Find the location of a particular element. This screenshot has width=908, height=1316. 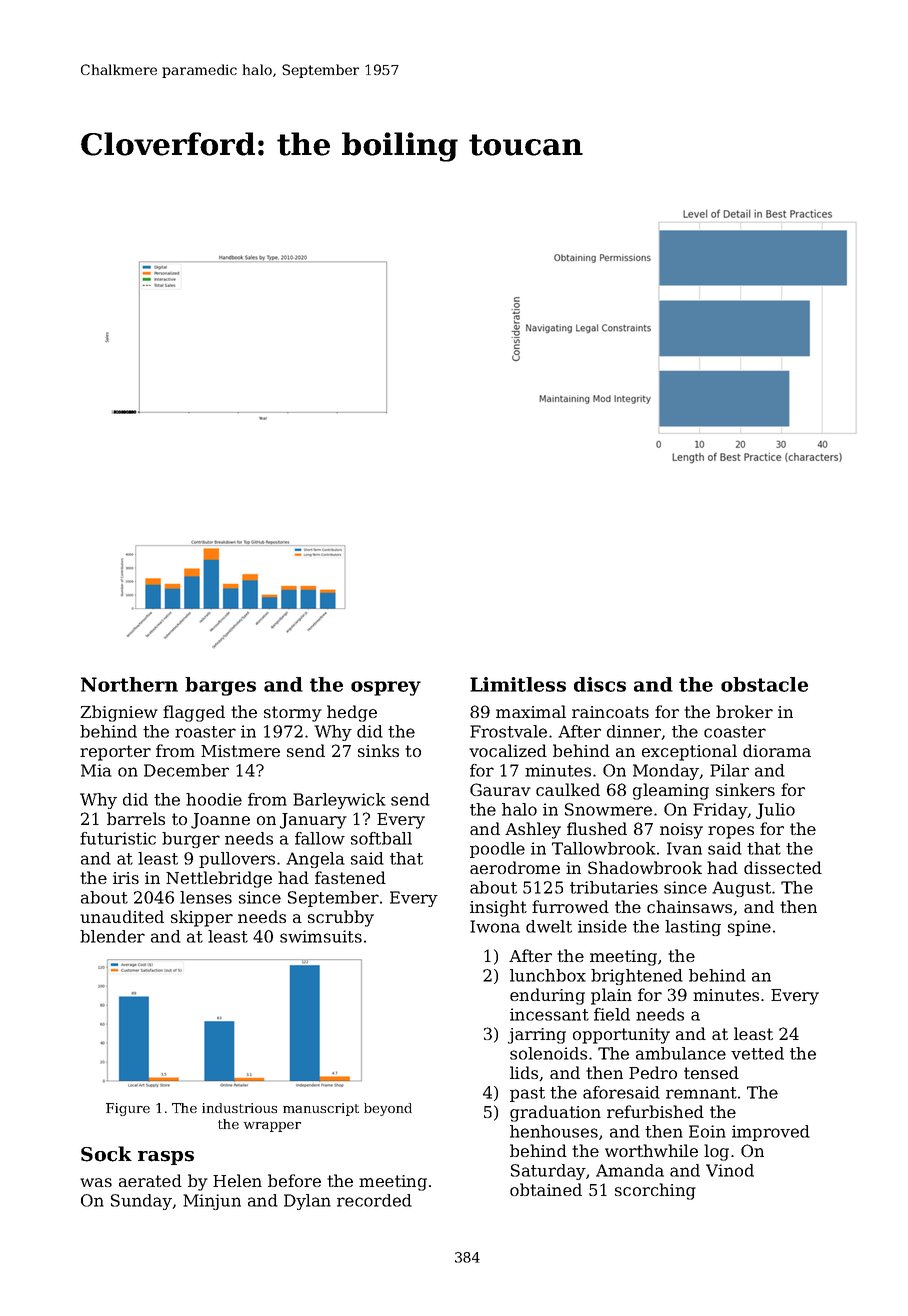

Northern is located at coordinates (129, 684).
